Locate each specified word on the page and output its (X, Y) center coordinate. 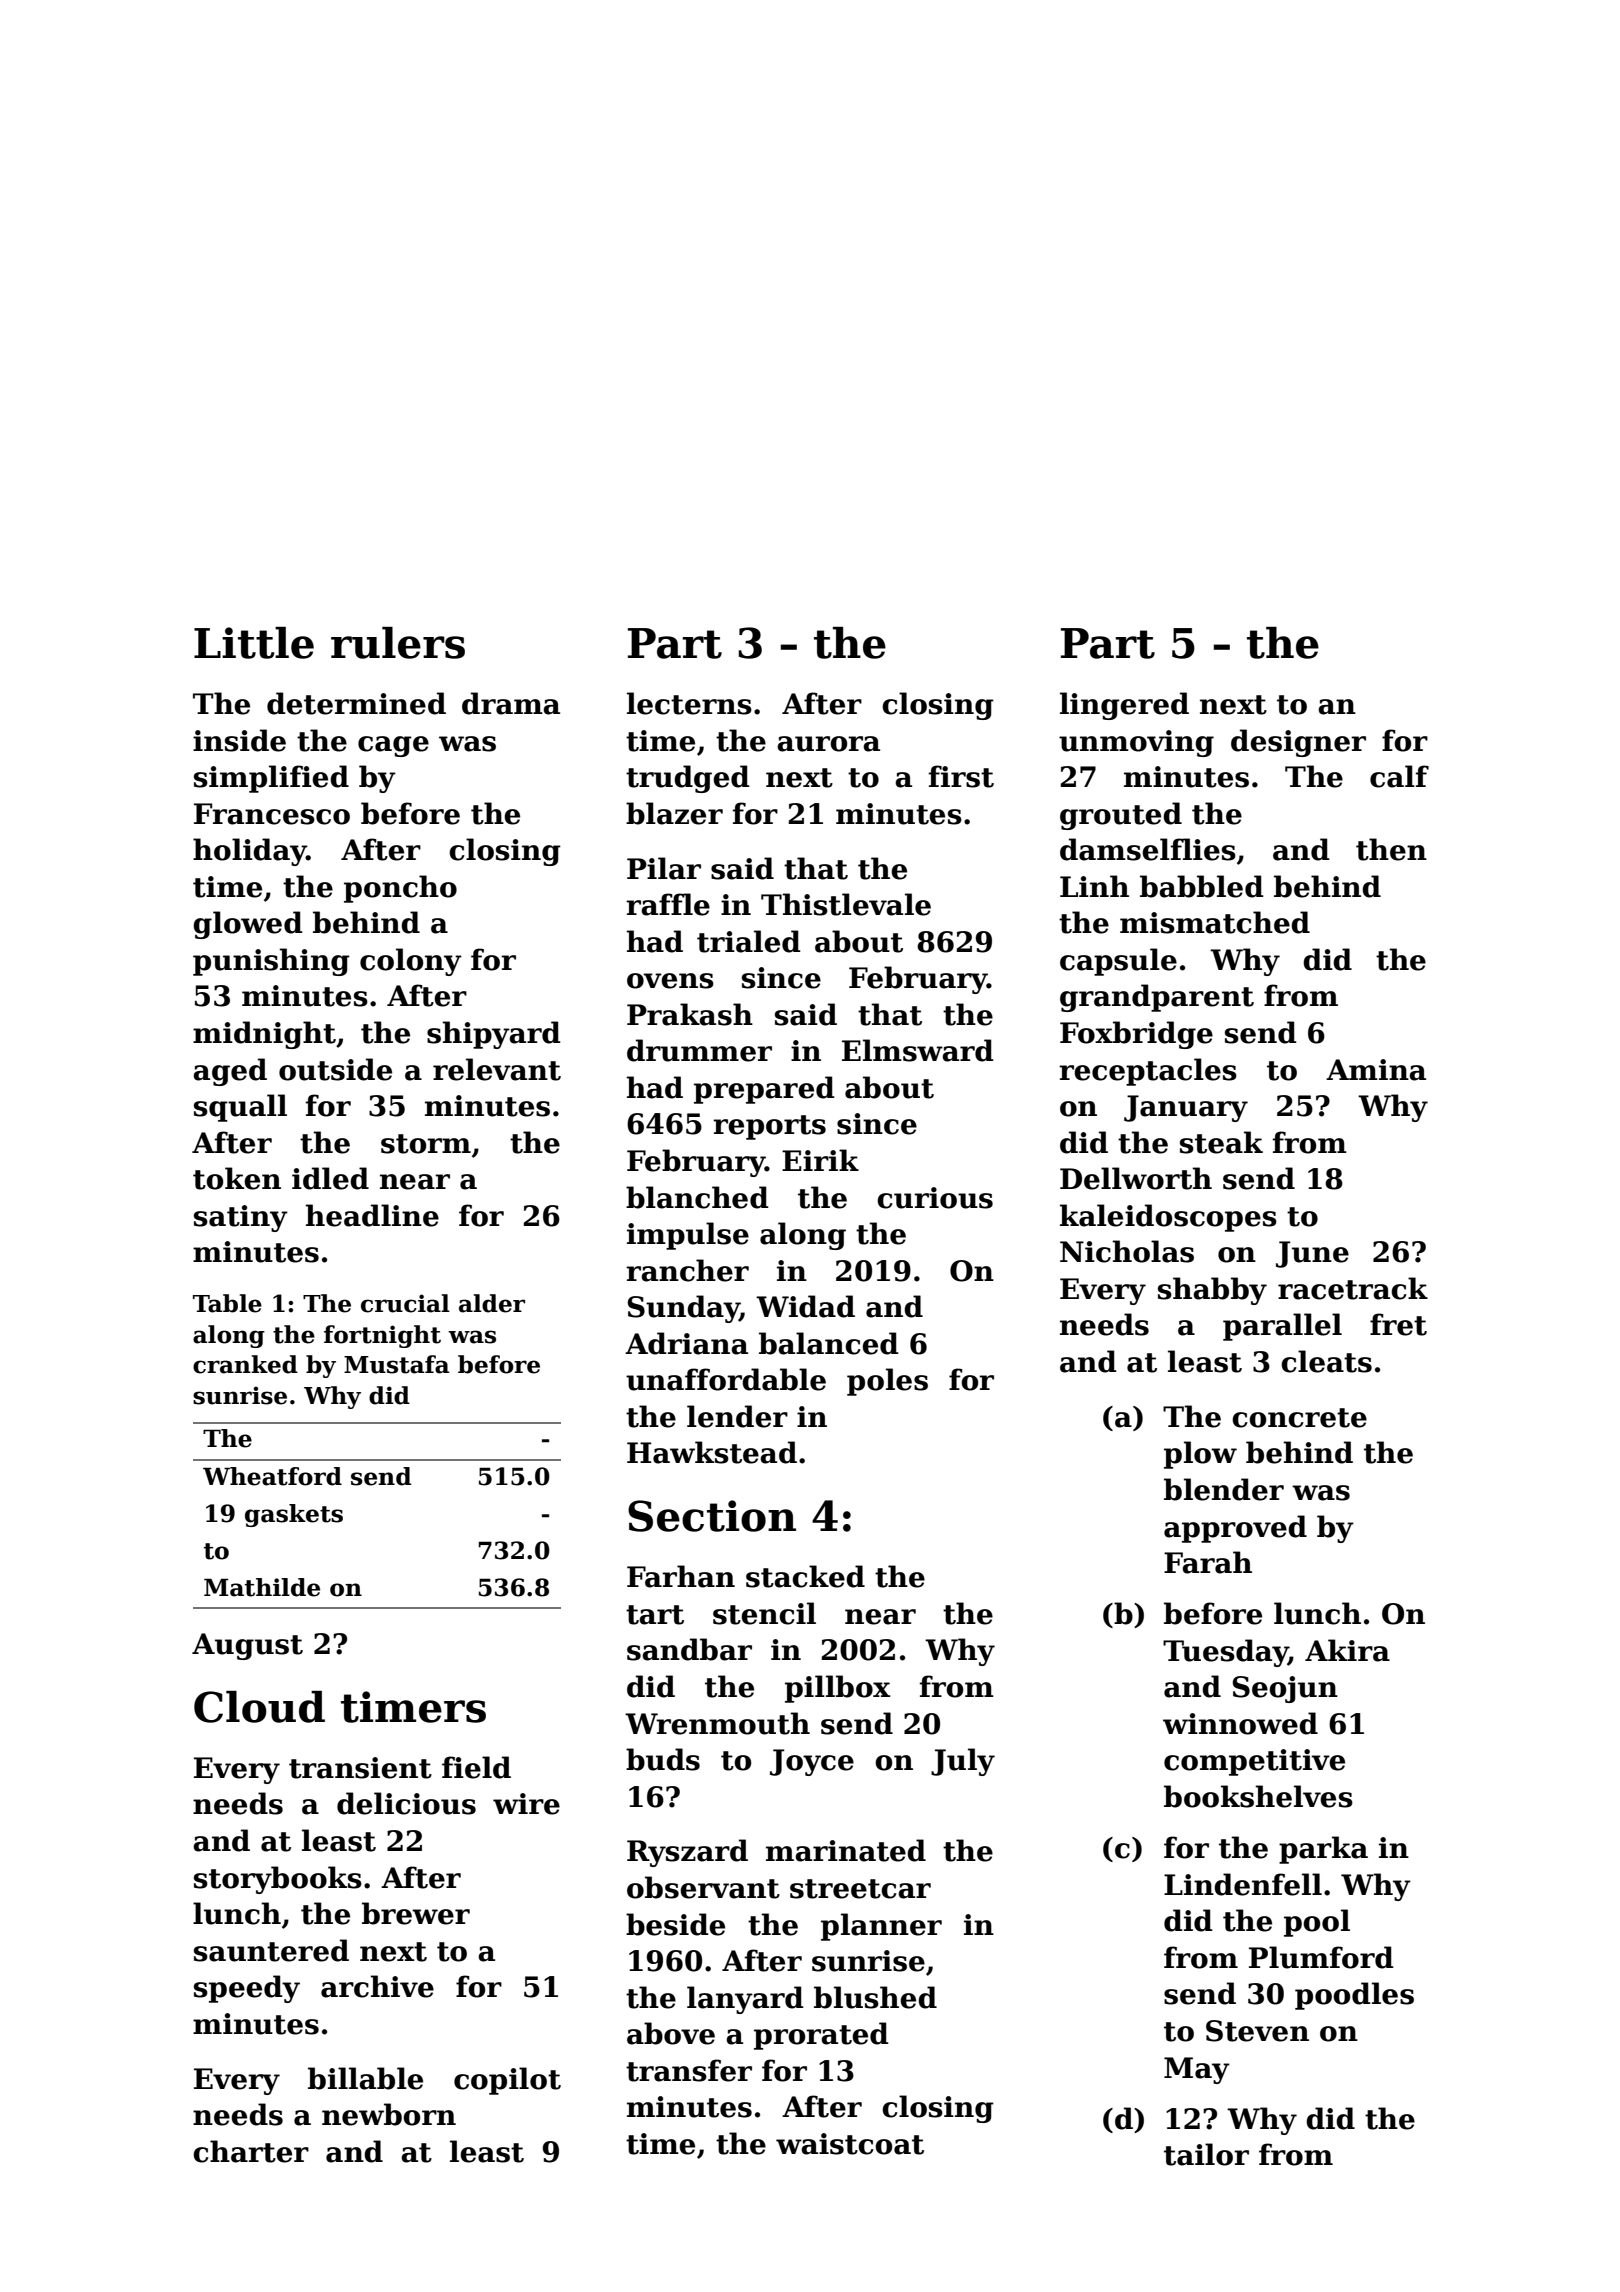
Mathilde (262, 1587)
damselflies (1148, 849)
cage (393, 746)
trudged (688, 779)
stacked (805, 1576)
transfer (689, 2070)
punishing (271, 962)
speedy (247, 1989)
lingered (1124, 706)
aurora (828, 744)
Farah (1208, 1562)
